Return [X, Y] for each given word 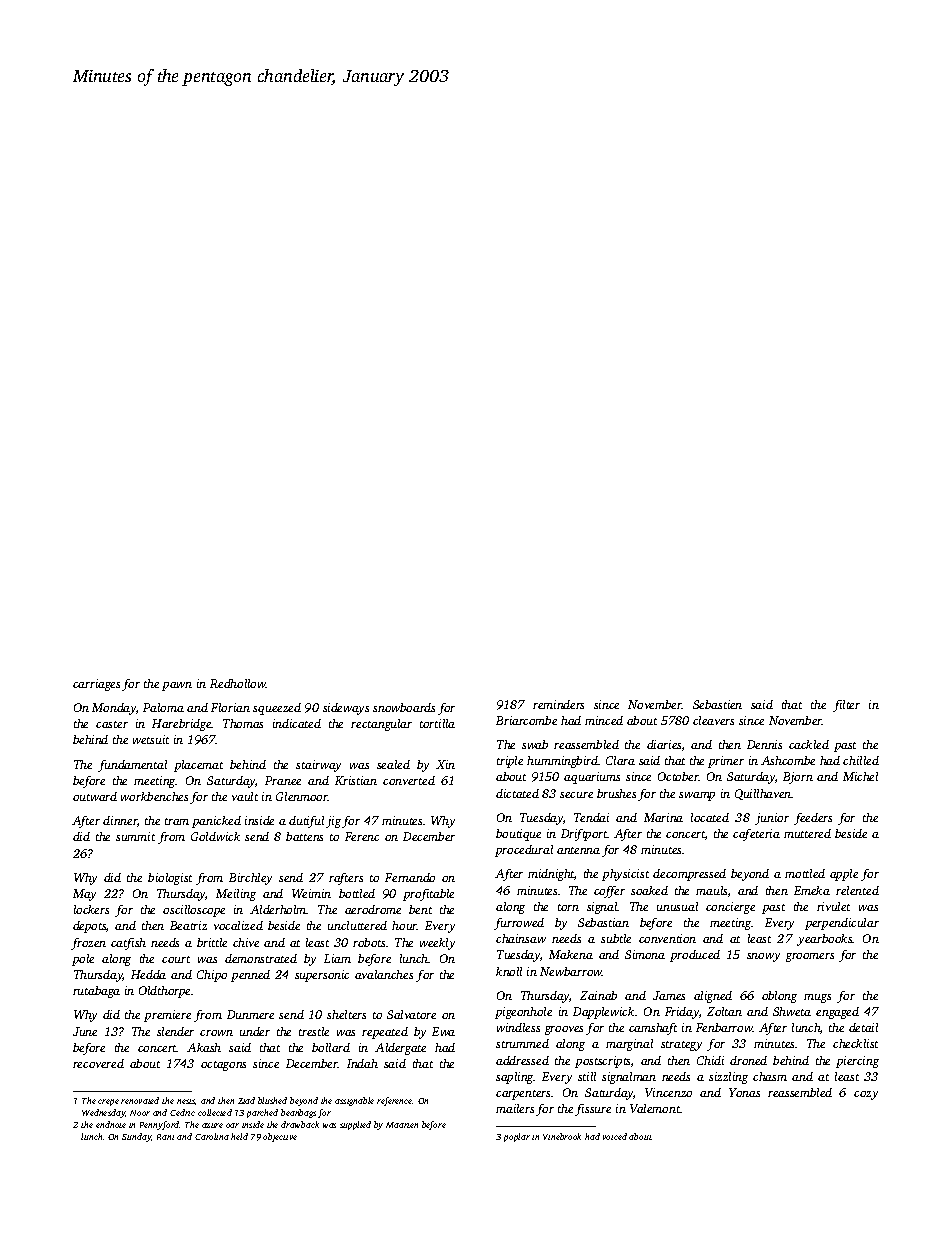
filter [846, 706]
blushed [272, 1100]
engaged [837, 1013]
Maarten [402, 1125]
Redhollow [238, 683]
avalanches [384, 974]
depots [89, 927]
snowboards [404, 707]
